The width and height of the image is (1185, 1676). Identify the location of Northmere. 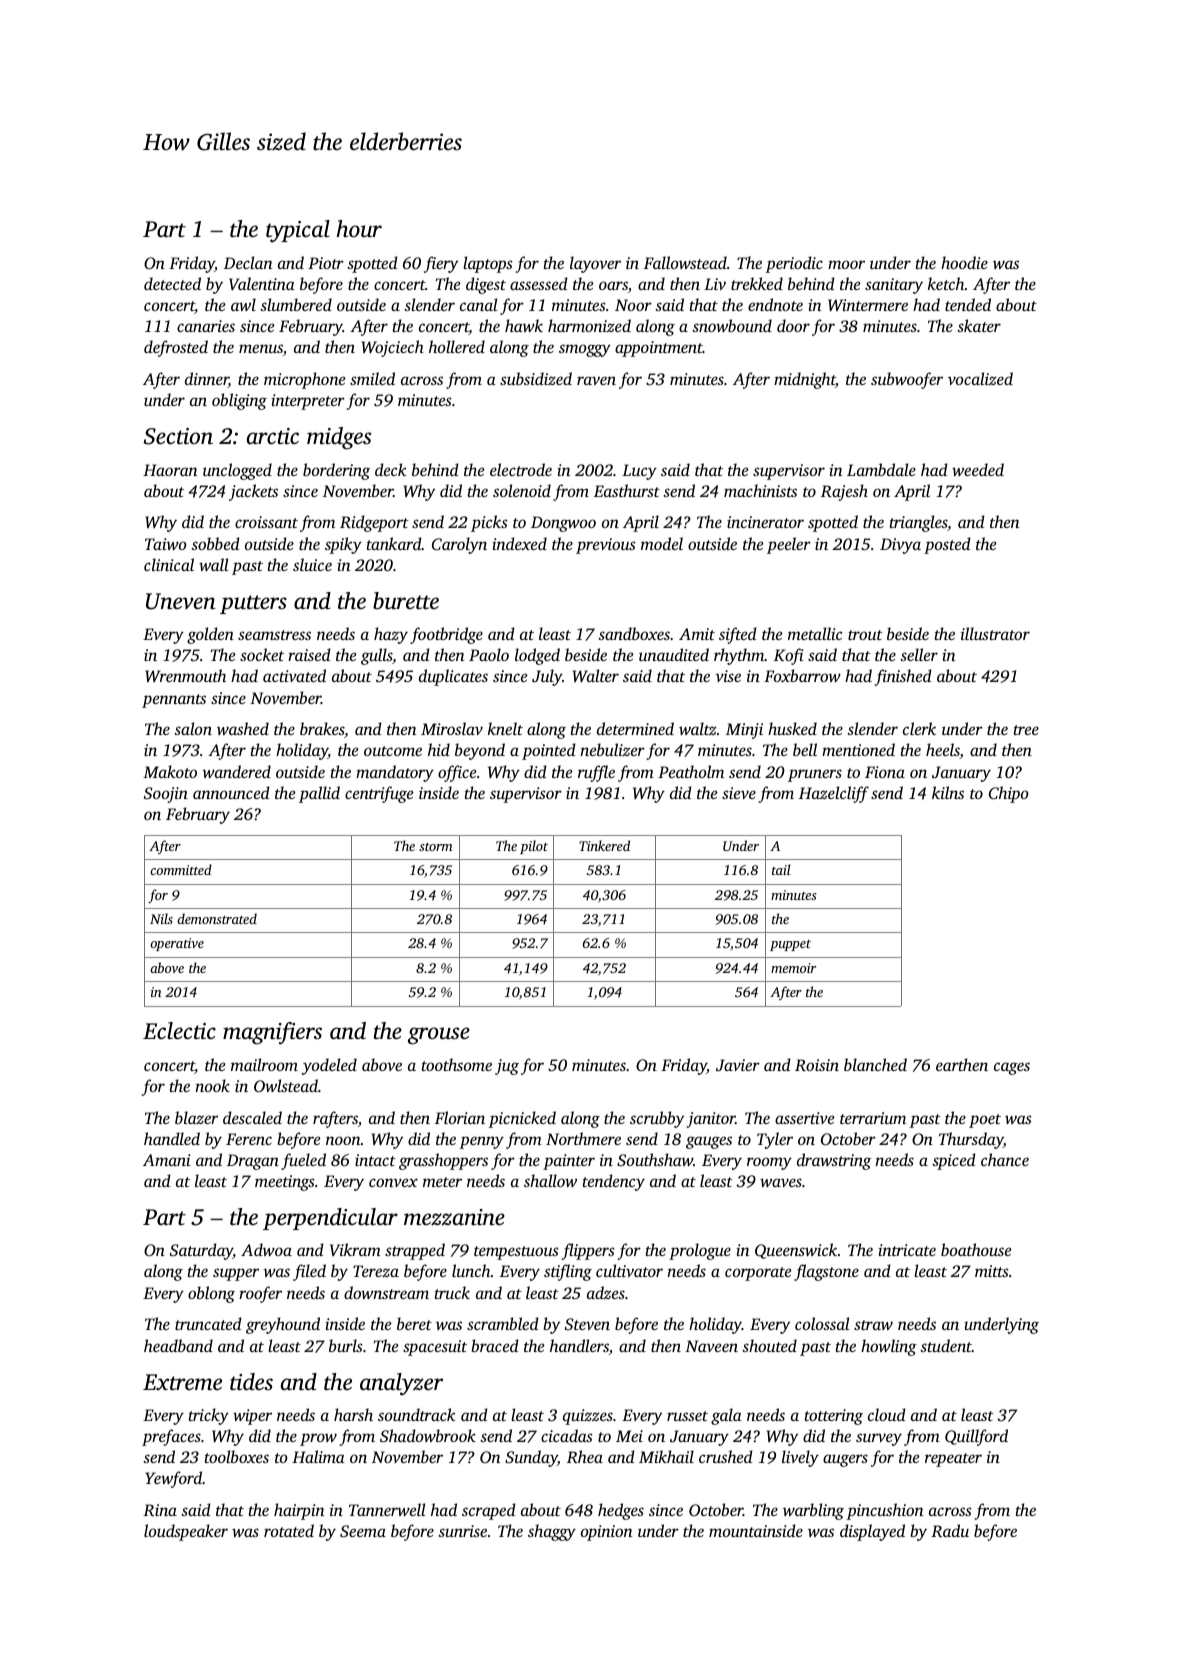
(583, 1138).
